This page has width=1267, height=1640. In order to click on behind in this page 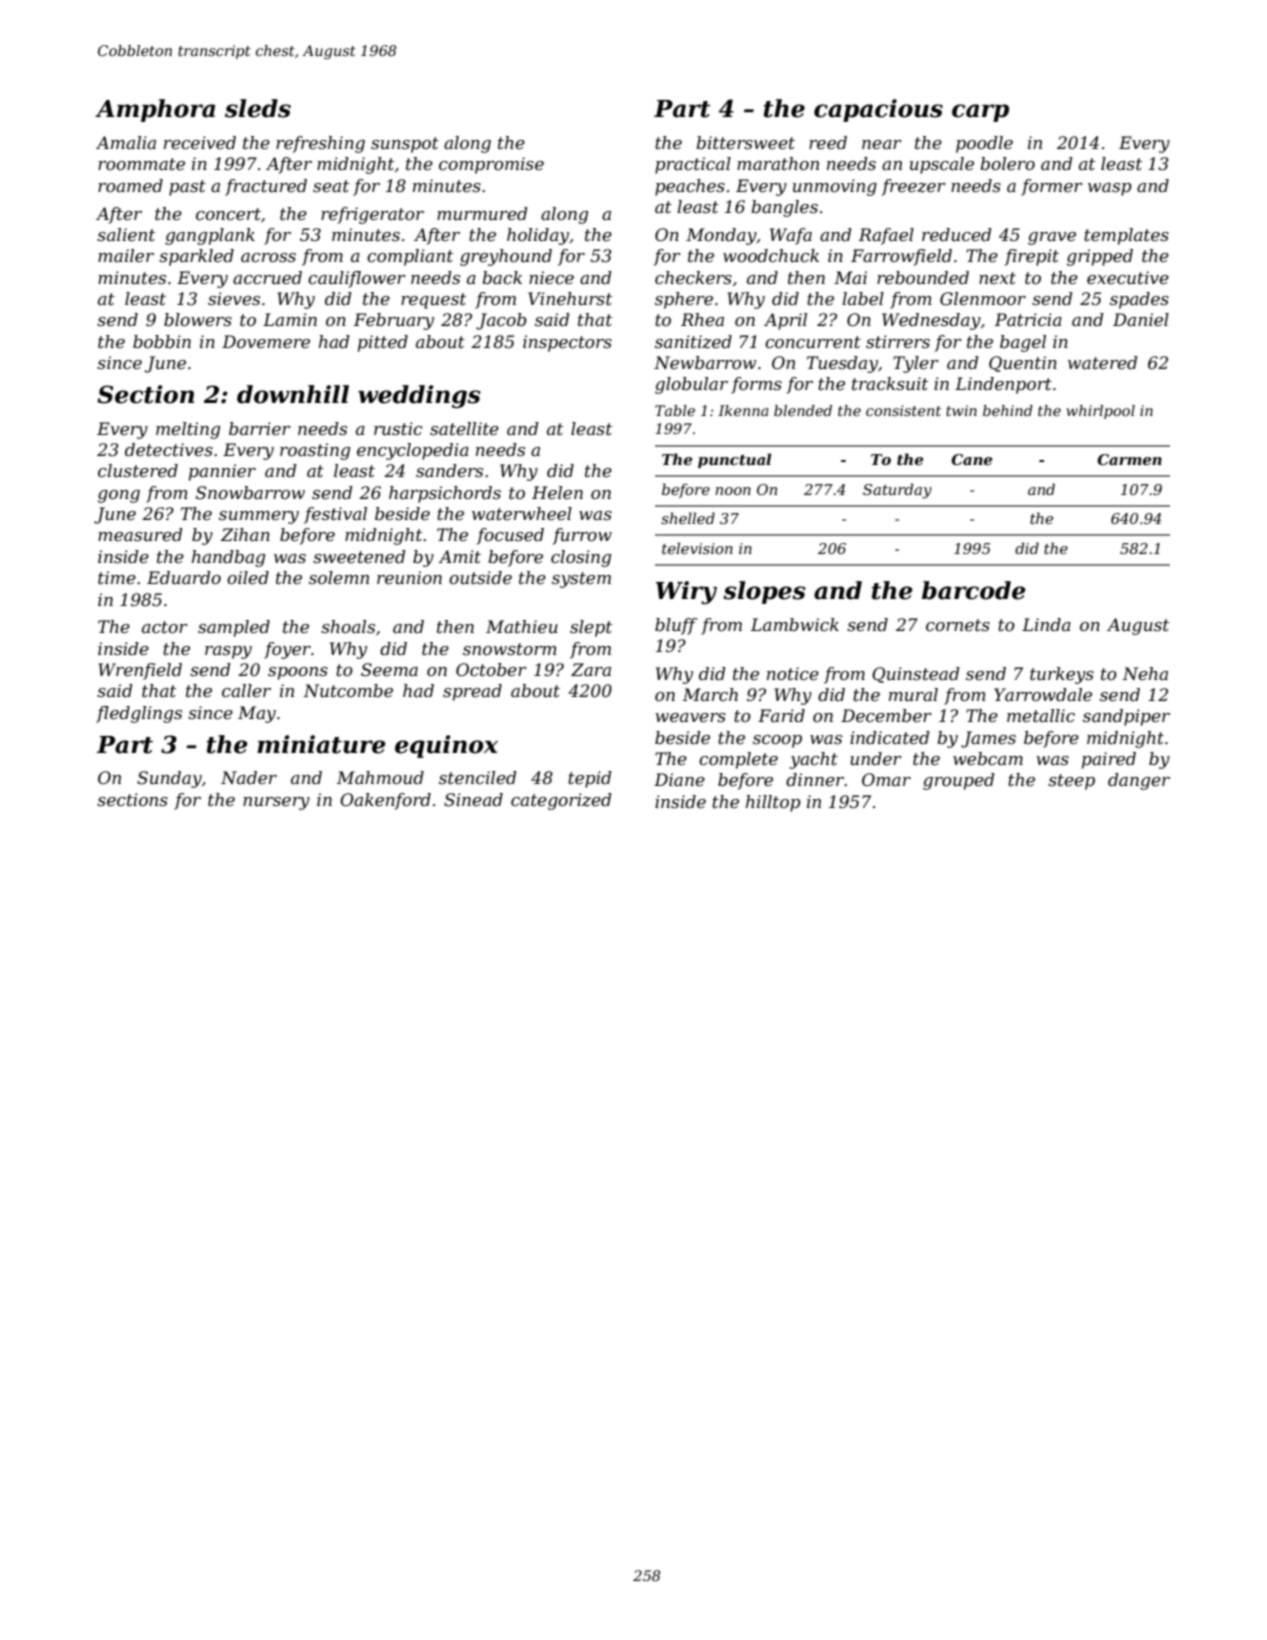, I will do `click(1008, 410)`.
